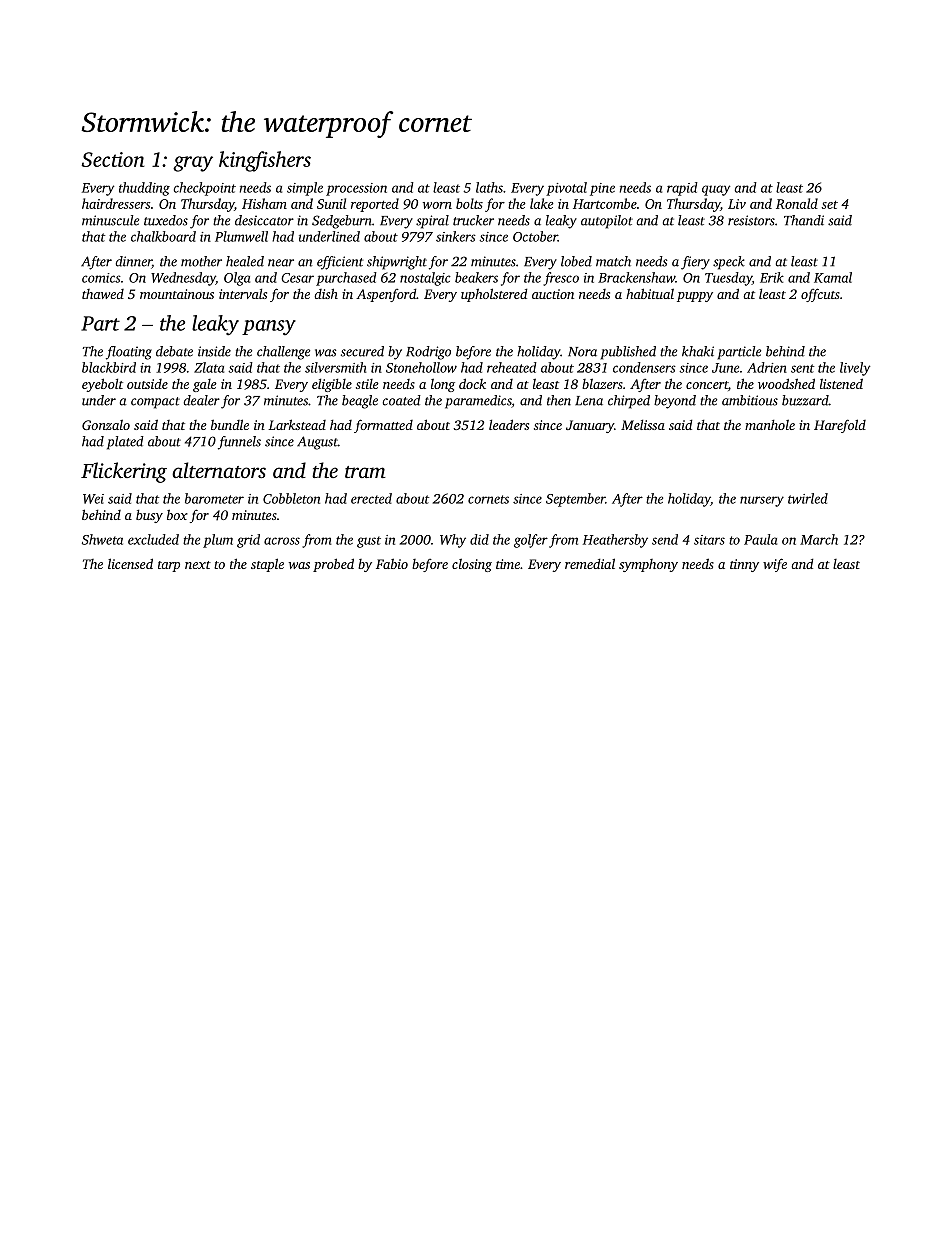  What do you see at coordinates (820, 295) in the screenshot?
I see `offcuts` at bounding box center [820, 295].
